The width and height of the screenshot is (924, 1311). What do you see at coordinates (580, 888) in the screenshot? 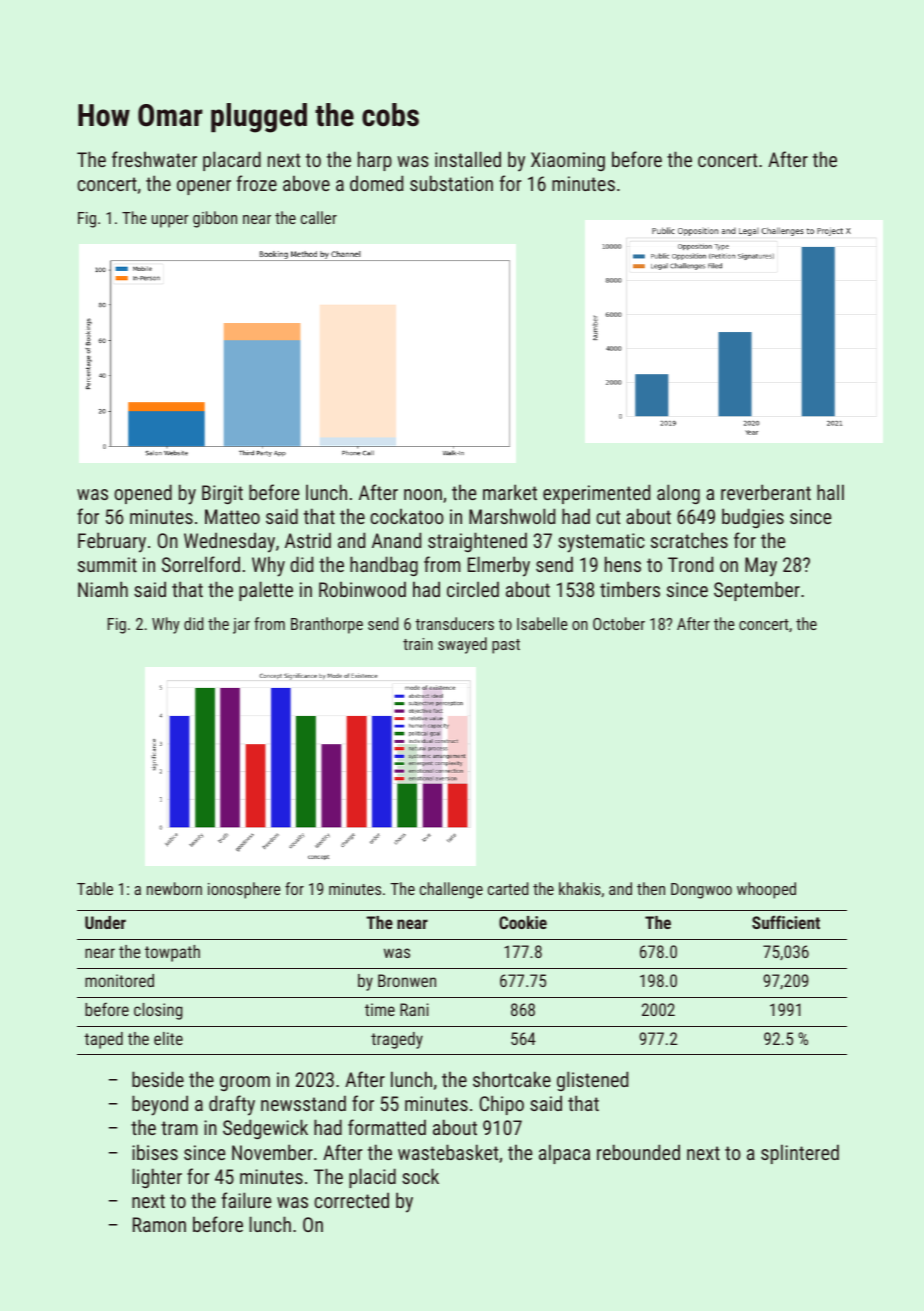
I see `khakis` at bounding box center [580, 888].
